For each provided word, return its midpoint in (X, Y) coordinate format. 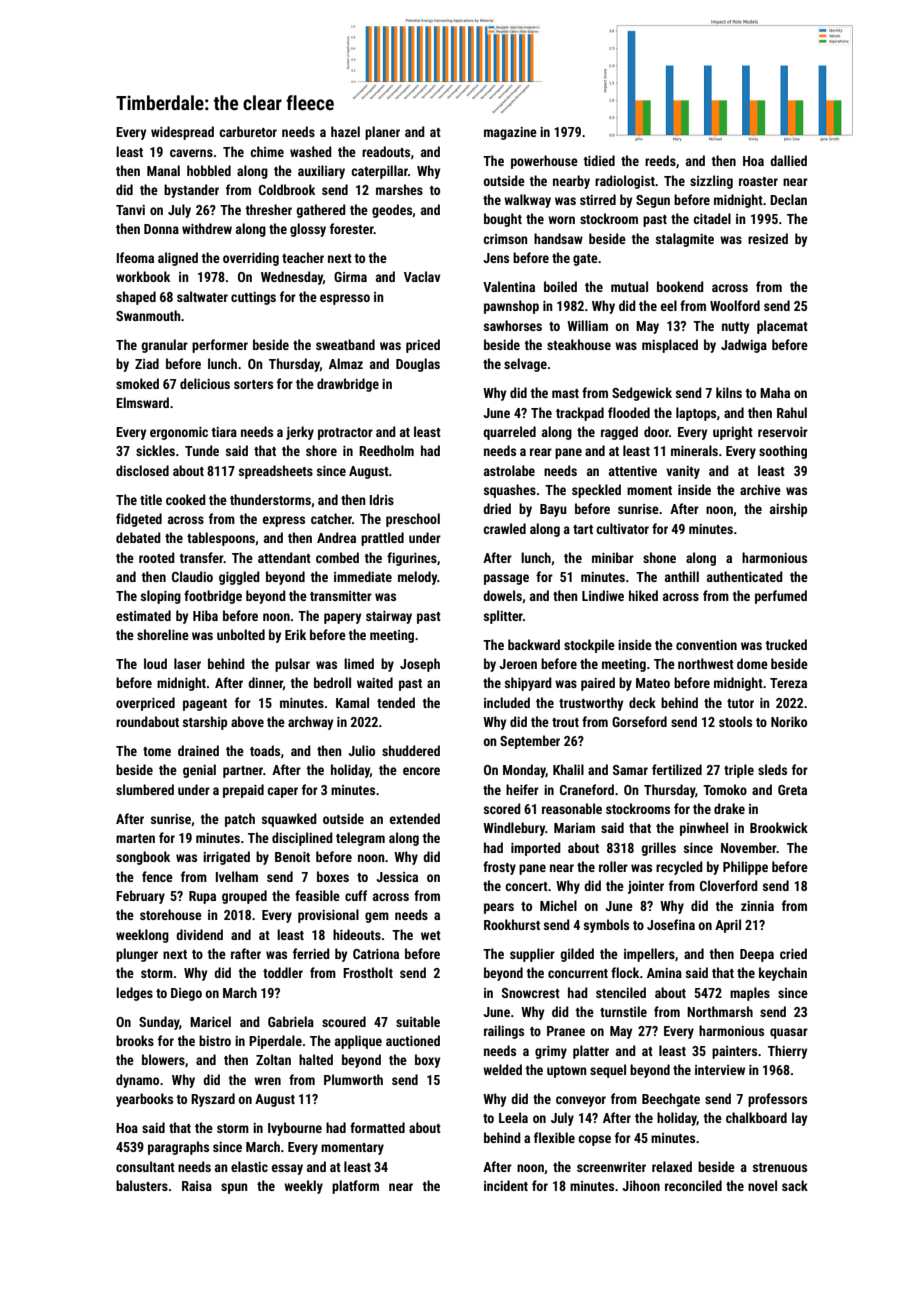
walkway (527, 201)
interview (720, 1070)
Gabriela (291, 1021)
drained (198, 750)
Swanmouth (148, 315)
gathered (321, 211)
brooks (135, 1040)
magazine (510, 133)
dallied (788, 160)
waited (375, 682)
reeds (660, 160)
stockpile (589, 646)
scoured (344, 1021)
